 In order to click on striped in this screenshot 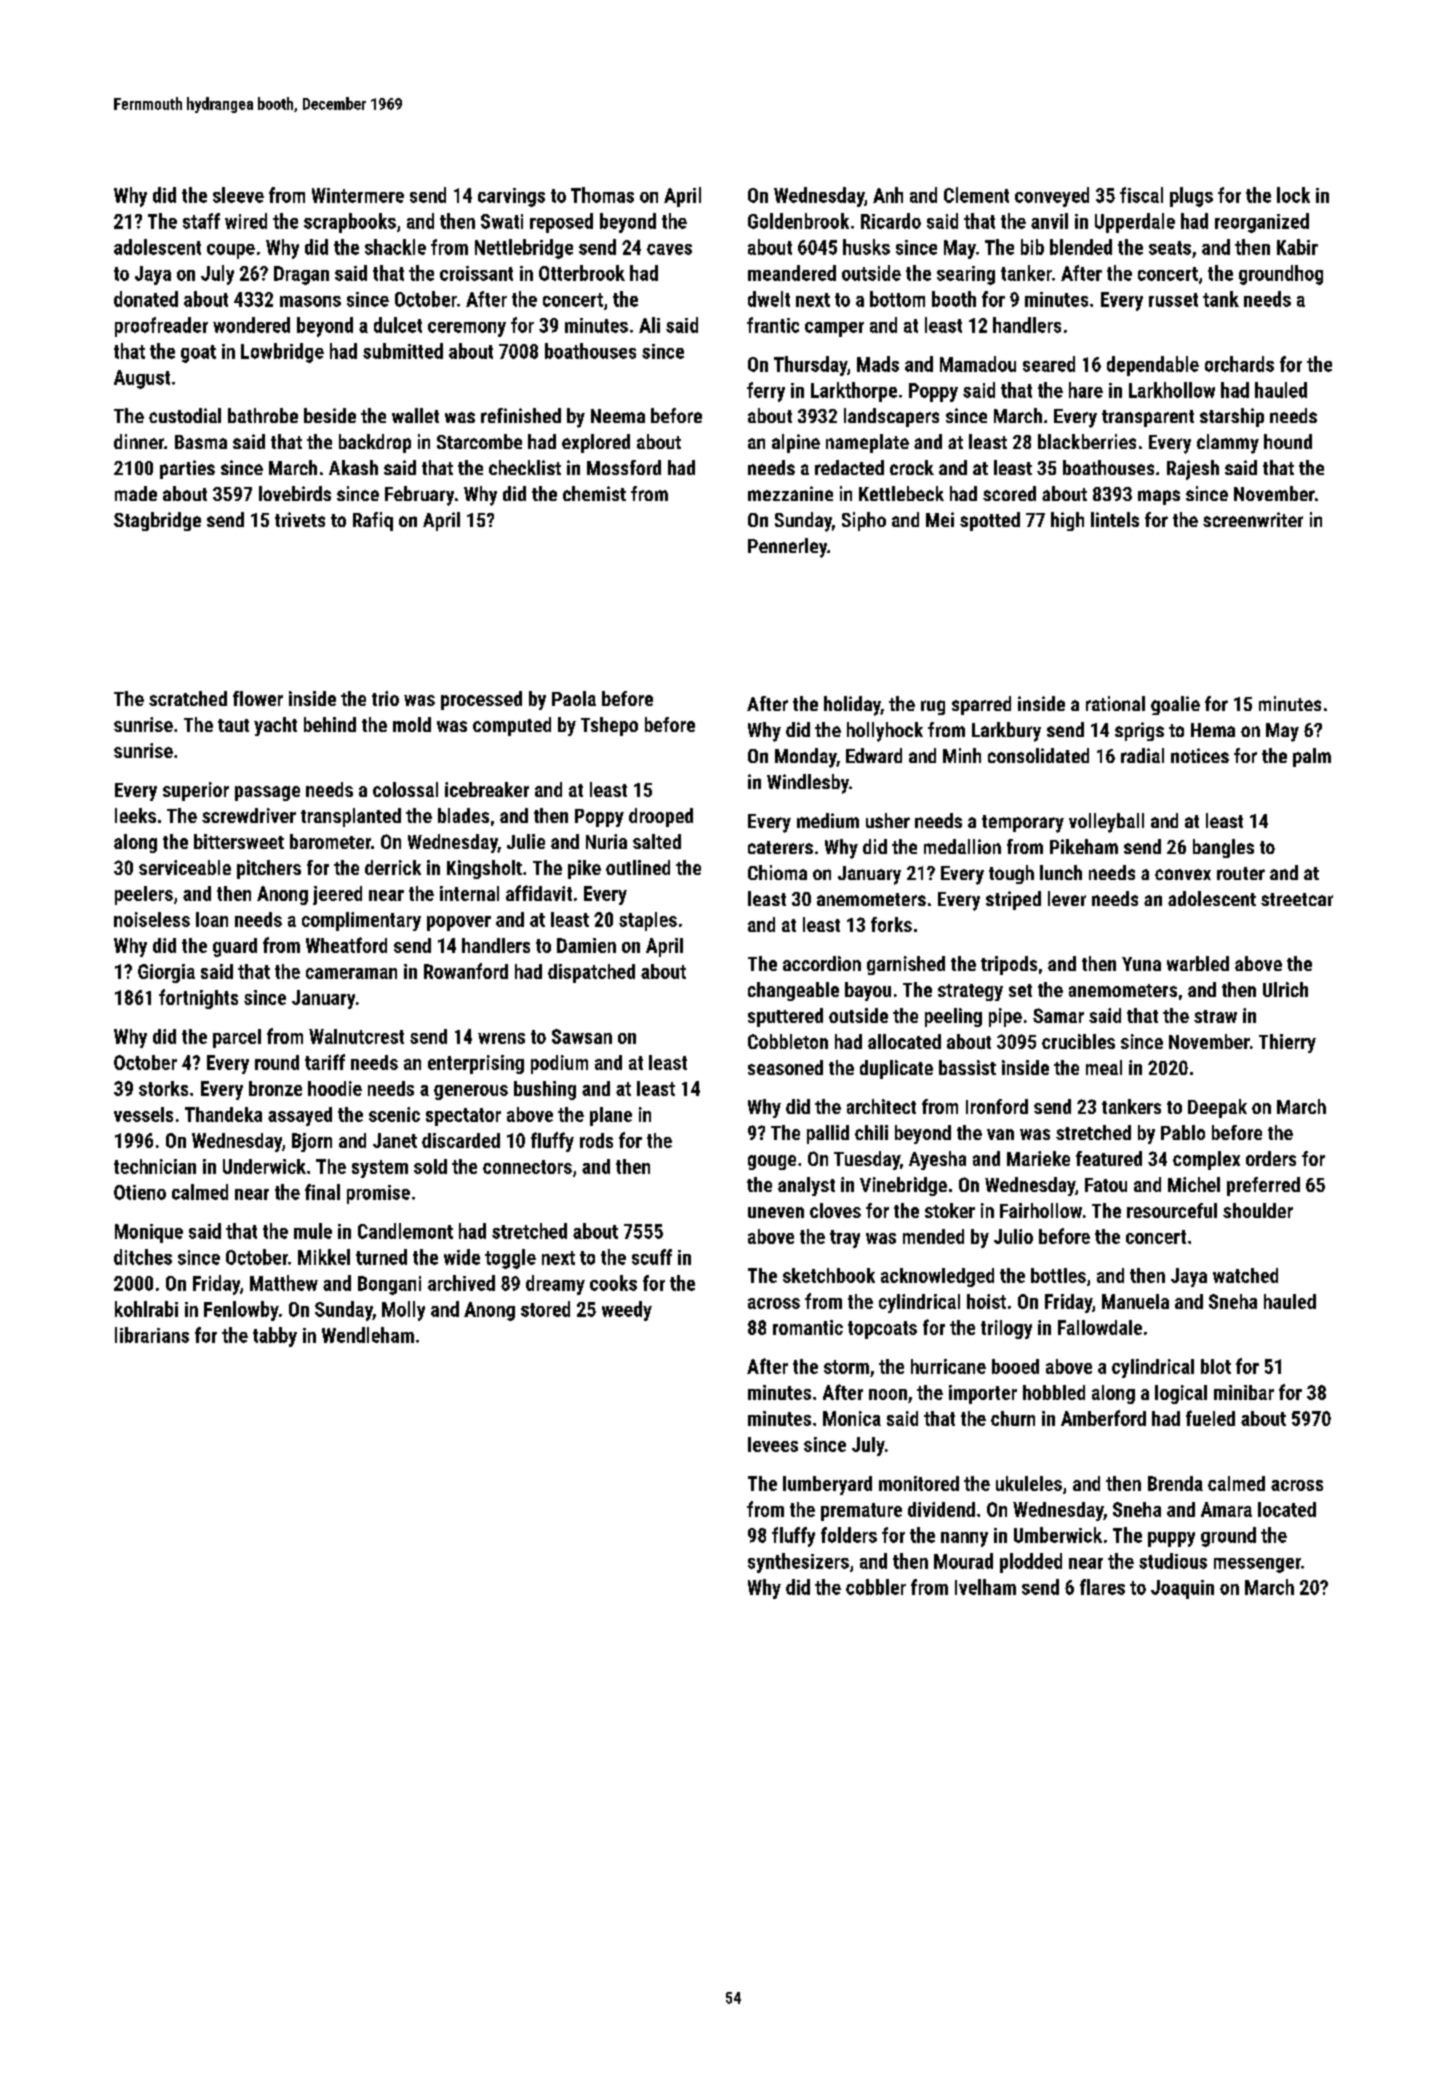, I will do `click(1013, 900)`.
